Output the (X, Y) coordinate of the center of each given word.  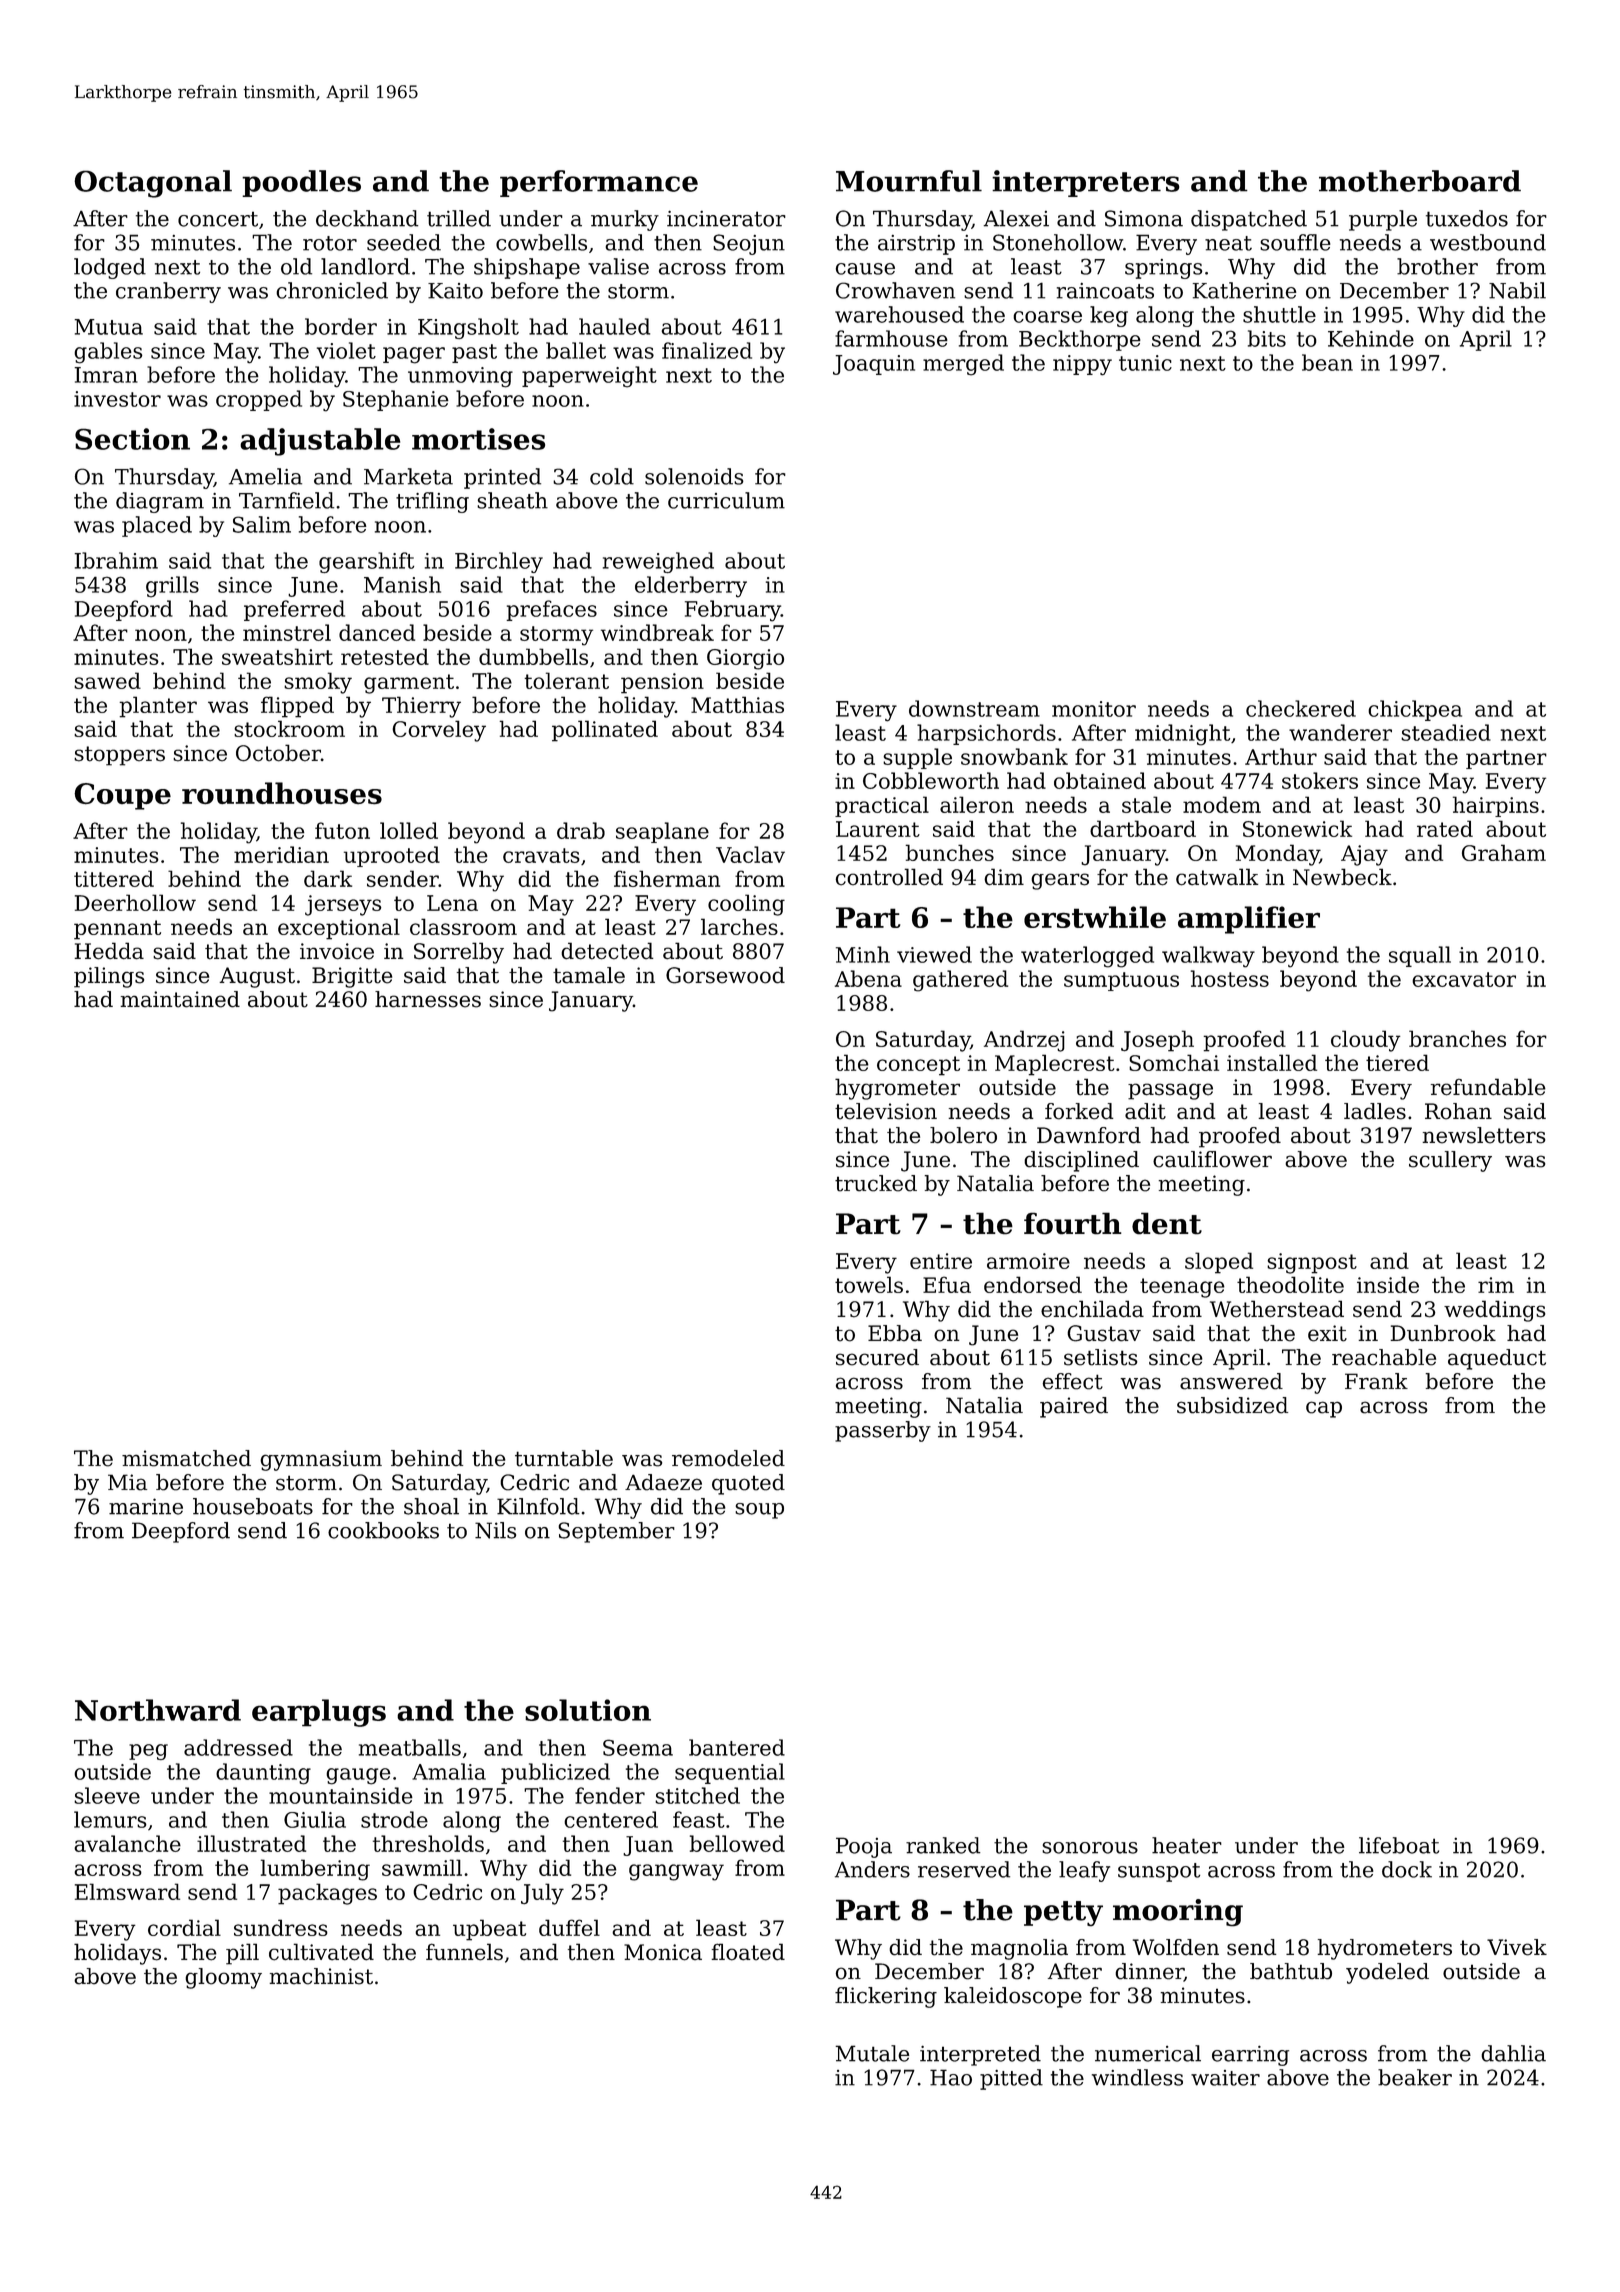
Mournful (909, 181)
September (616, 1532)
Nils (495, 1530)
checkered (1301, 708)
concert (218, 219)
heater (1187, 1845)
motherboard (1420, 181)
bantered (737, 1747)
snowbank (1014, 756)
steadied (1446, 732)
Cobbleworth (931, 780)
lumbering (315, 1870)
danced (377, 632)
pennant (117, 930)
